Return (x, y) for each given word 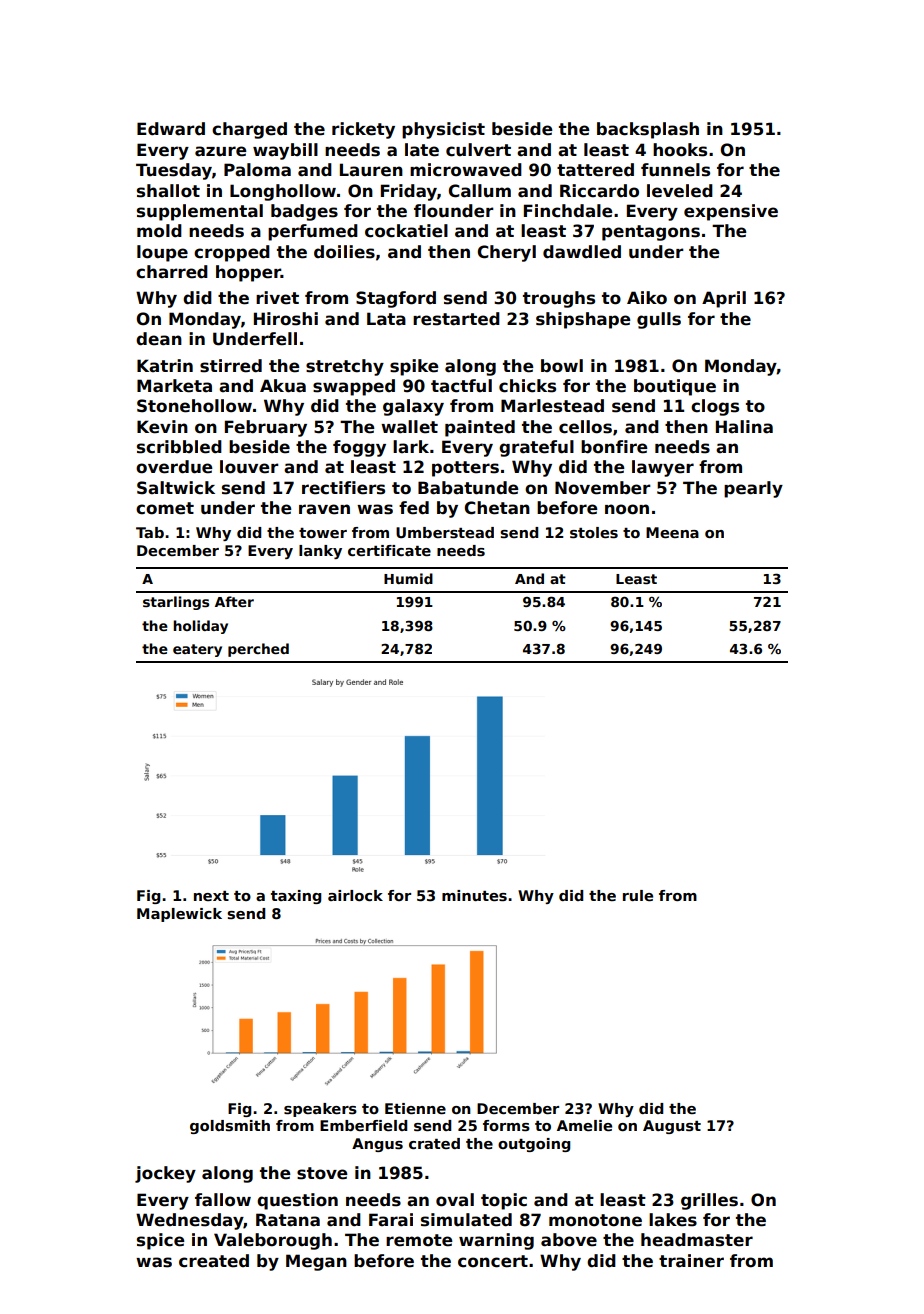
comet (165, 508)
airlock (355, 895)
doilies (344, 252)
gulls (659, 320)
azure (221, 151)
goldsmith (230, 1127)
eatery (197, 650)
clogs (715, 407)
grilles (709, 1201)
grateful (536, 448)
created (214, 1261)
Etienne (415, 1108)
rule (638, 895)
